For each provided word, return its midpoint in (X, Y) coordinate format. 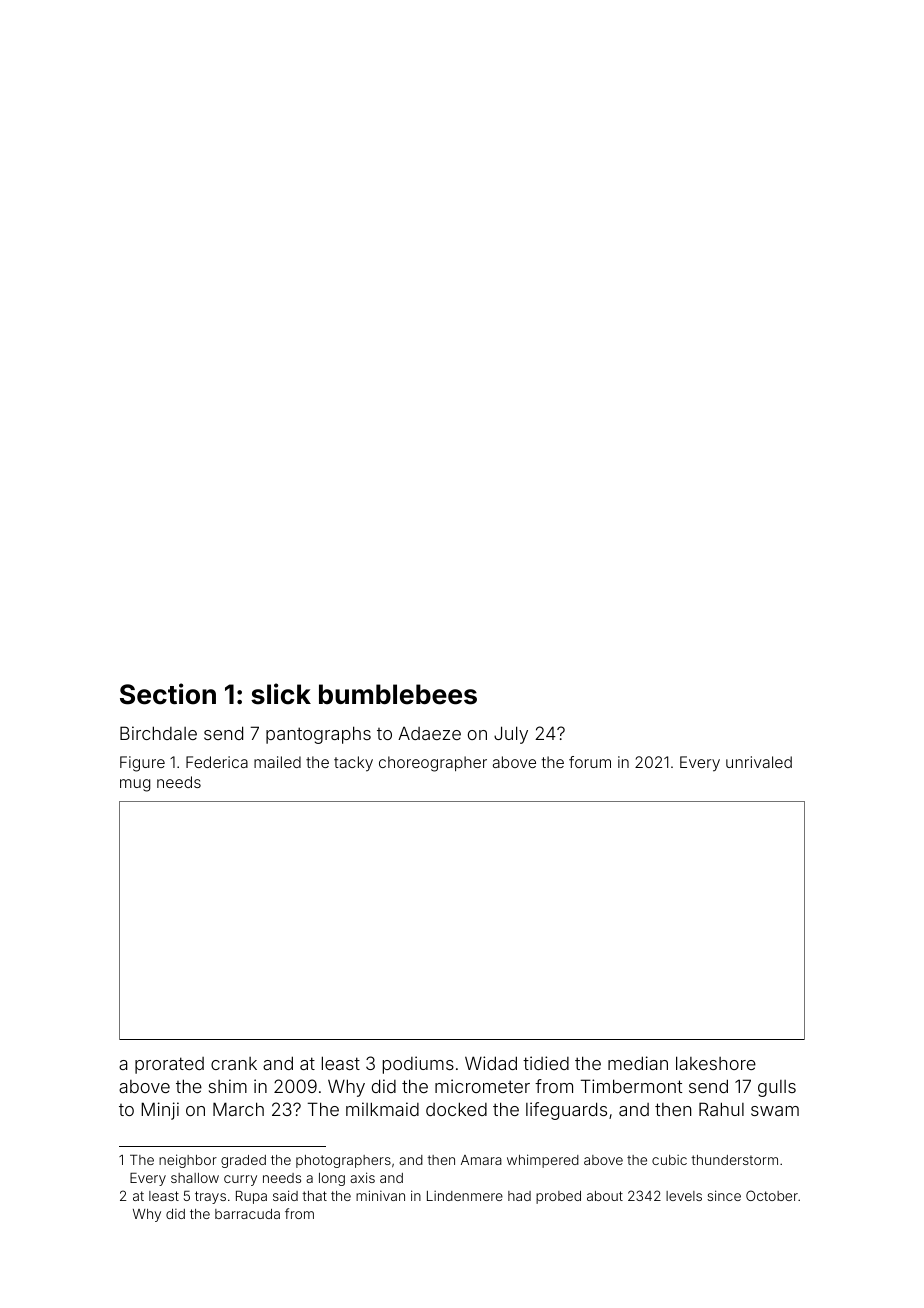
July (511, 735)
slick (281, 694)
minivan (380, 1195)
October (772, 1195)
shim (228, 1086)
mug (135, 785)
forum (590, 762)
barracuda (247, 1214)
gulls (777, 1088)
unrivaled (759, 762)
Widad (491, 1063)
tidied (546, 1063)
